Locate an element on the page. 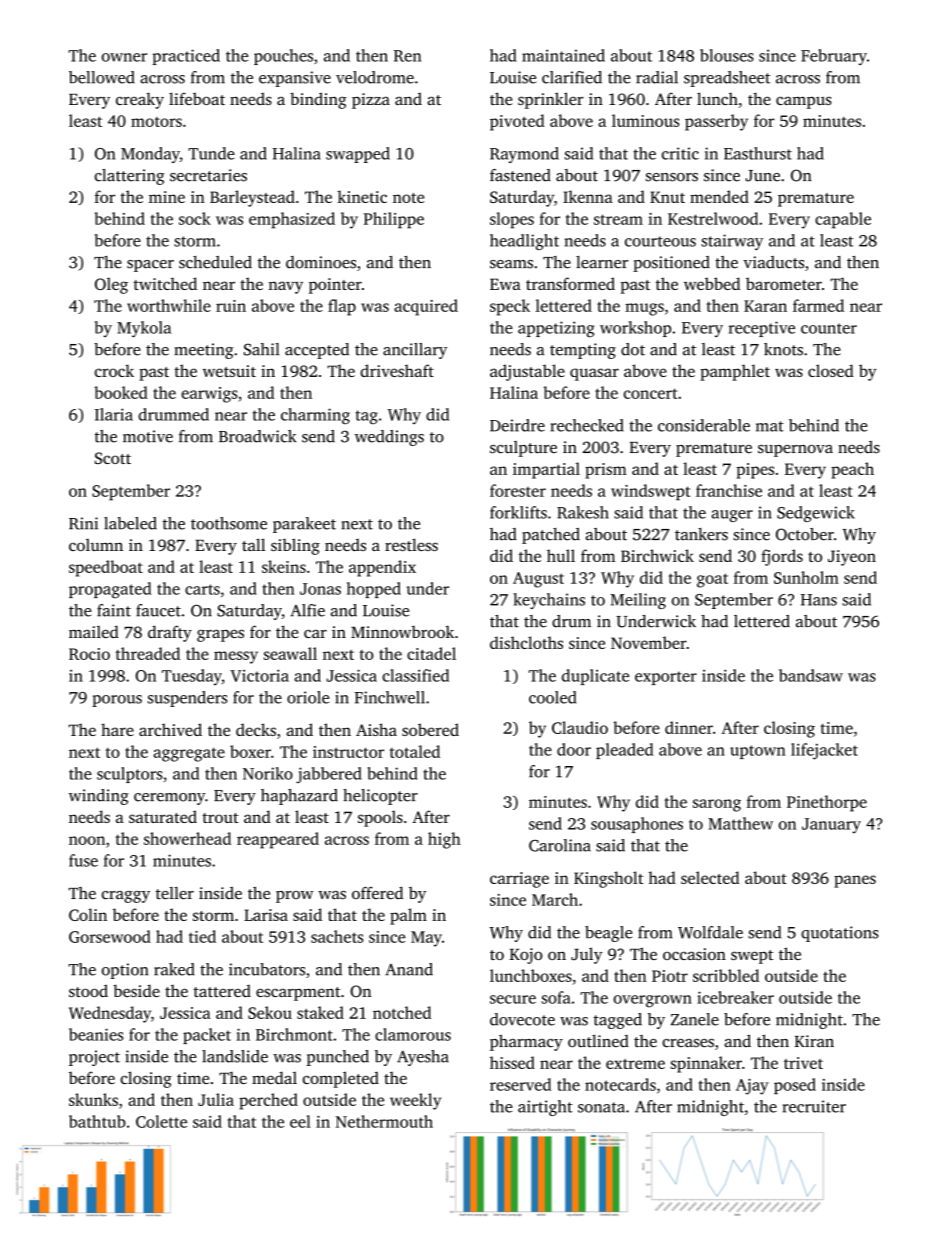  Kojo is located at coordinates (526, 956).
